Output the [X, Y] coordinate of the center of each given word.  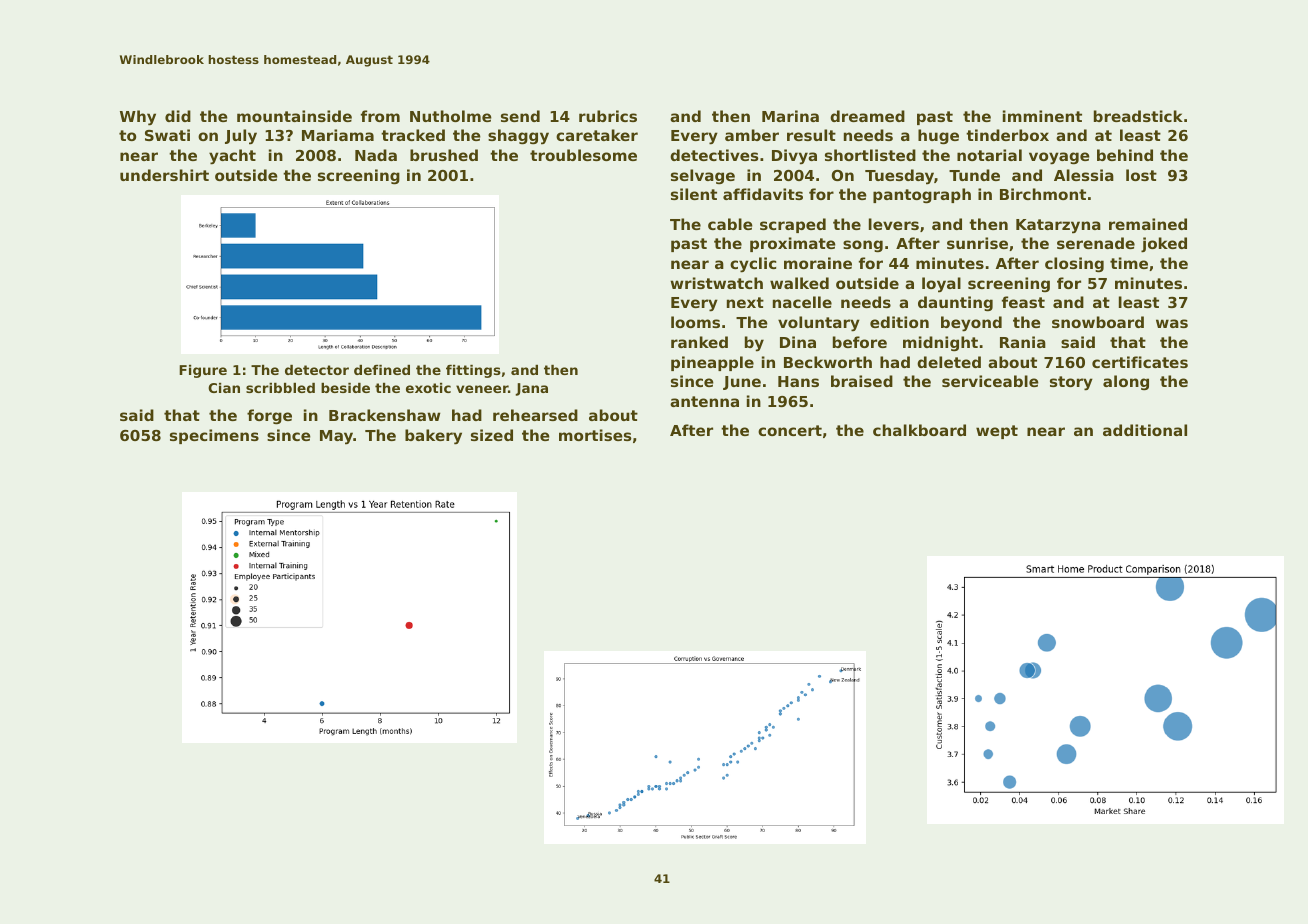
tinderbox [1007, 135]
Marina [790, 116]
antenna [704, 401]
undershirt [164, 175]
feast [1023, 302]
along [1126, 382]
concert [790, 430]
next [745, 302]
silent [694, 194]
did [178, 116]
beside [345, 388]
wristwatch [716, 283]
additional [1145, 430]
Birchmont [1043, 194]
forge [269, 417]
